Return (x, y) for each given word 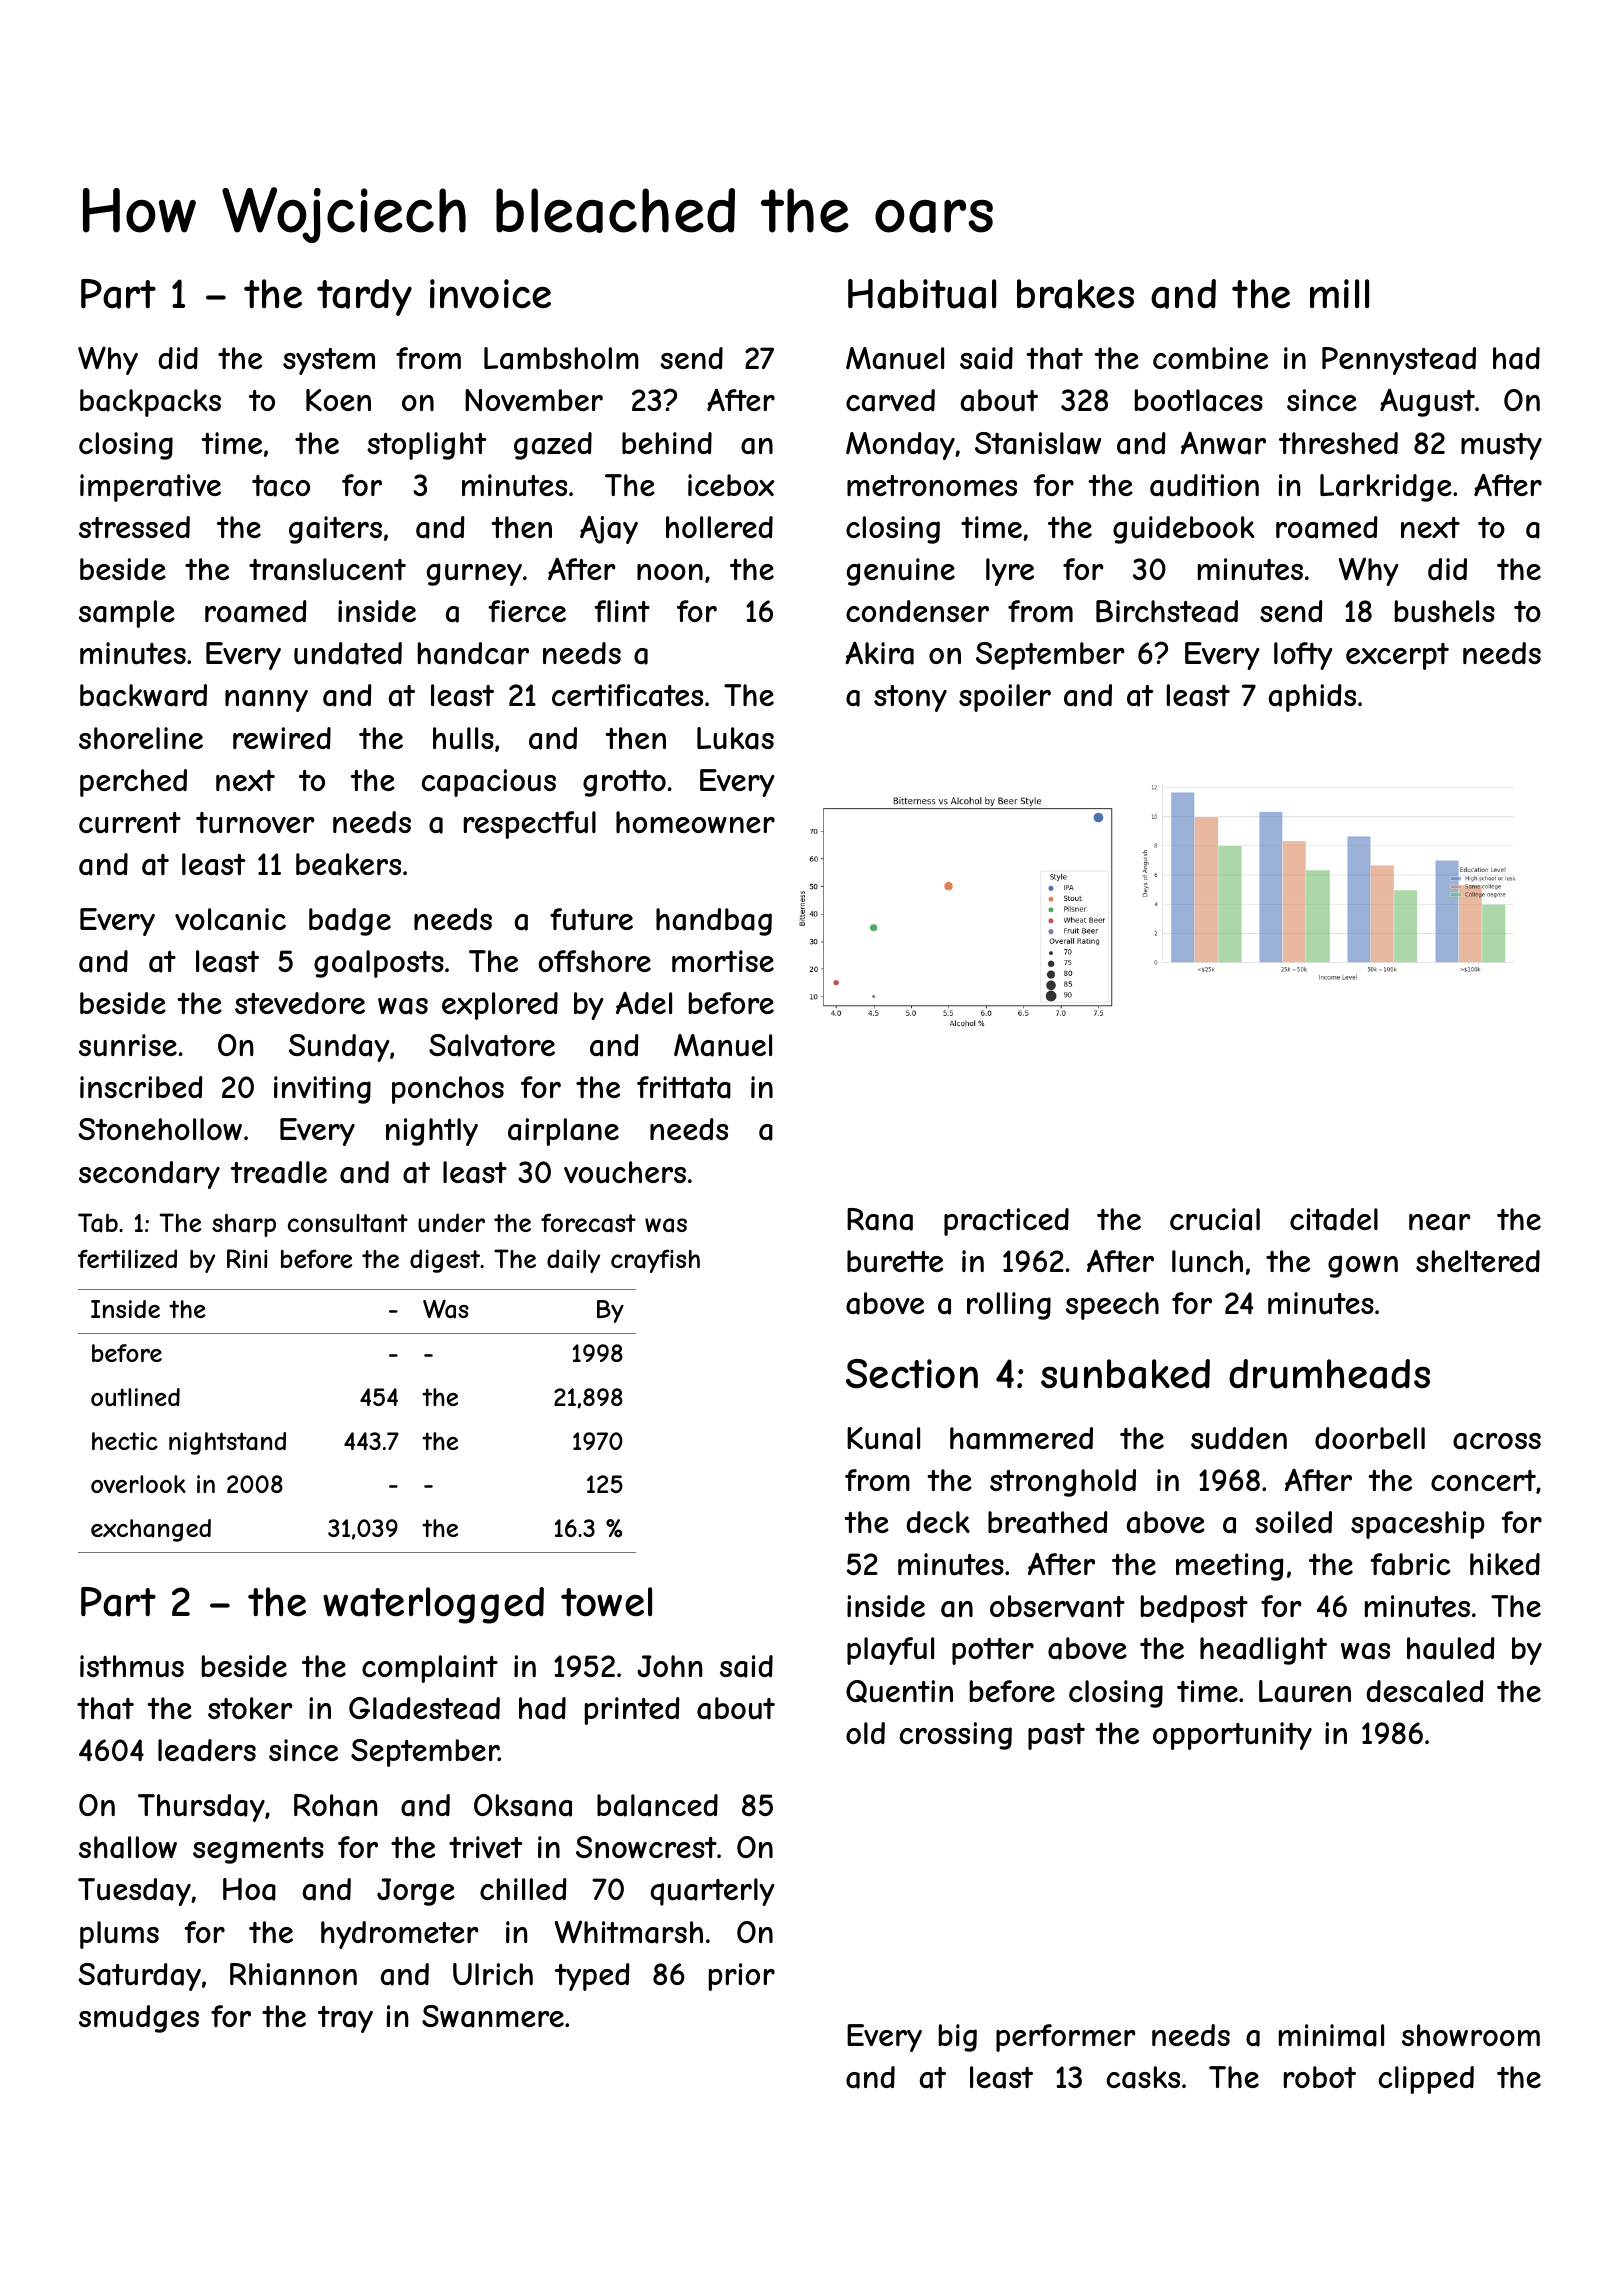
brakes (1075, 294)
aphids (1312, 698)
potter (993, 1651)
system (329, 361)
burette (895, 1261)
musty (1501, 446)
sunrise (128, 1045)
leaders (207, 1750)
